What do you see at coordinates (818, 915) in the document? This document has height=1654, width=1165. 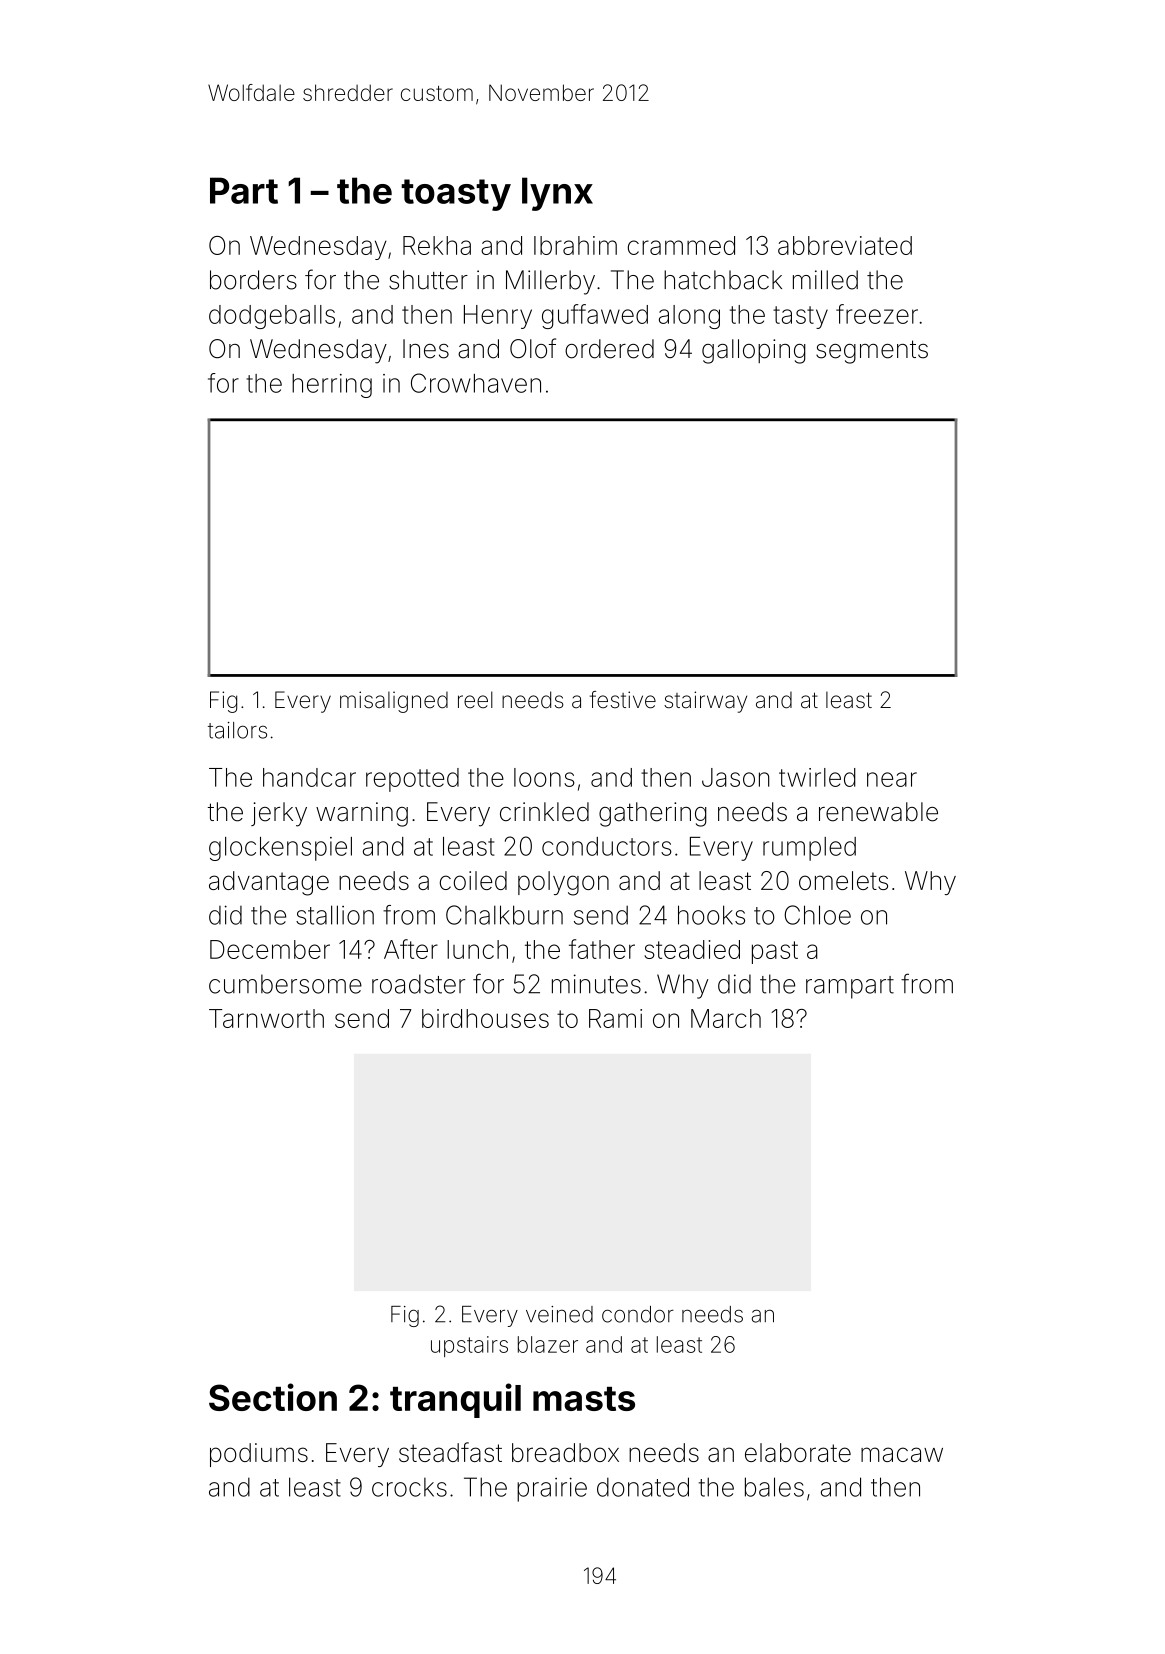 I see `Chloe` at bounding box center [818, 915].
